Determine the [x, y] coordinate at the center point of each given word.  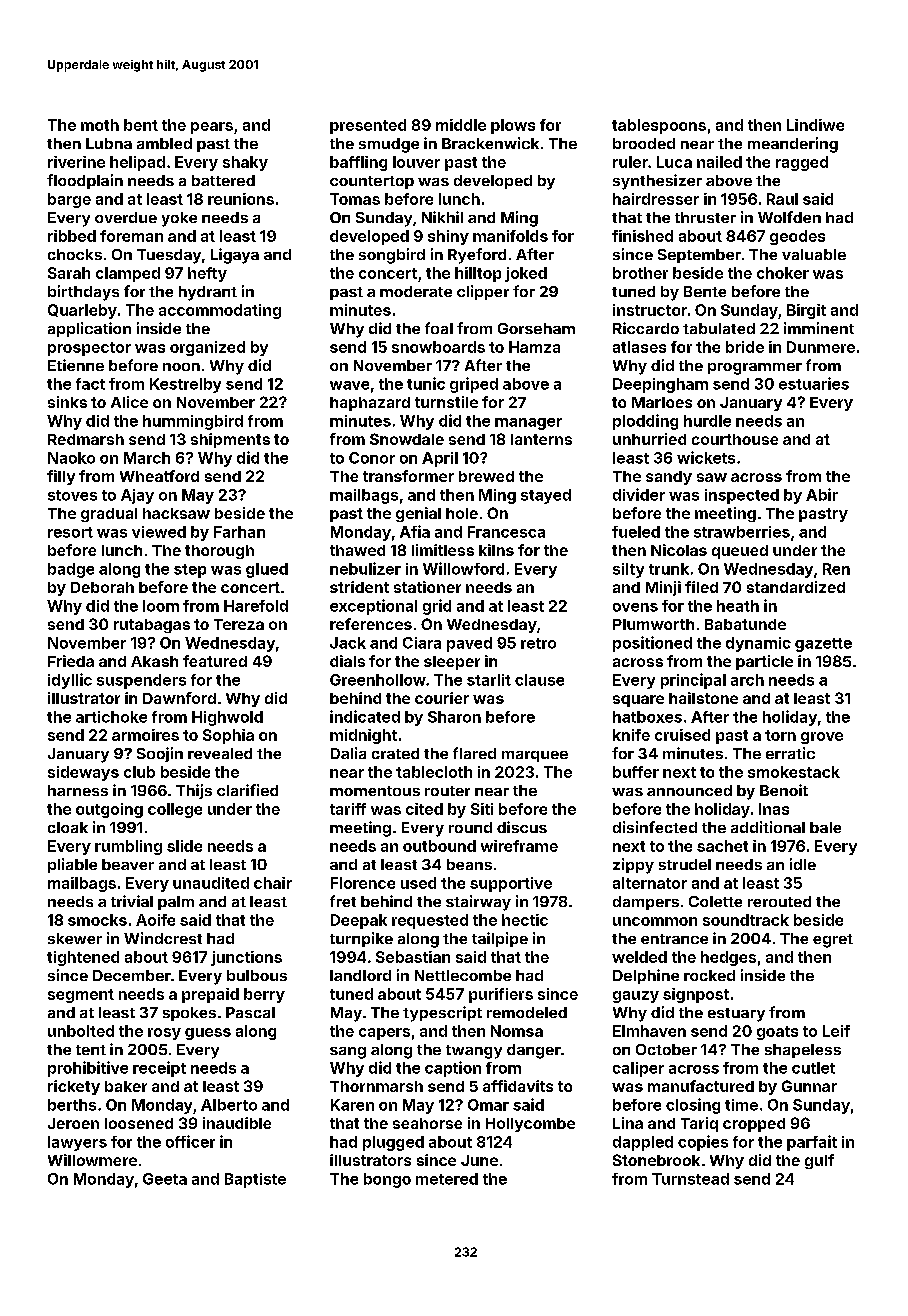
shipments [230, 440]
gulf [819, 1161]
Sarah [69, 273]
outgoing [109, 810]
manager [528, 424]
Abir [822, 494]
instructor [650, 310]
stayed [546, 496]
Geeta [165, 1179]
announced [689, 790]
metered [447, 1179]
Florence [363, 883]
